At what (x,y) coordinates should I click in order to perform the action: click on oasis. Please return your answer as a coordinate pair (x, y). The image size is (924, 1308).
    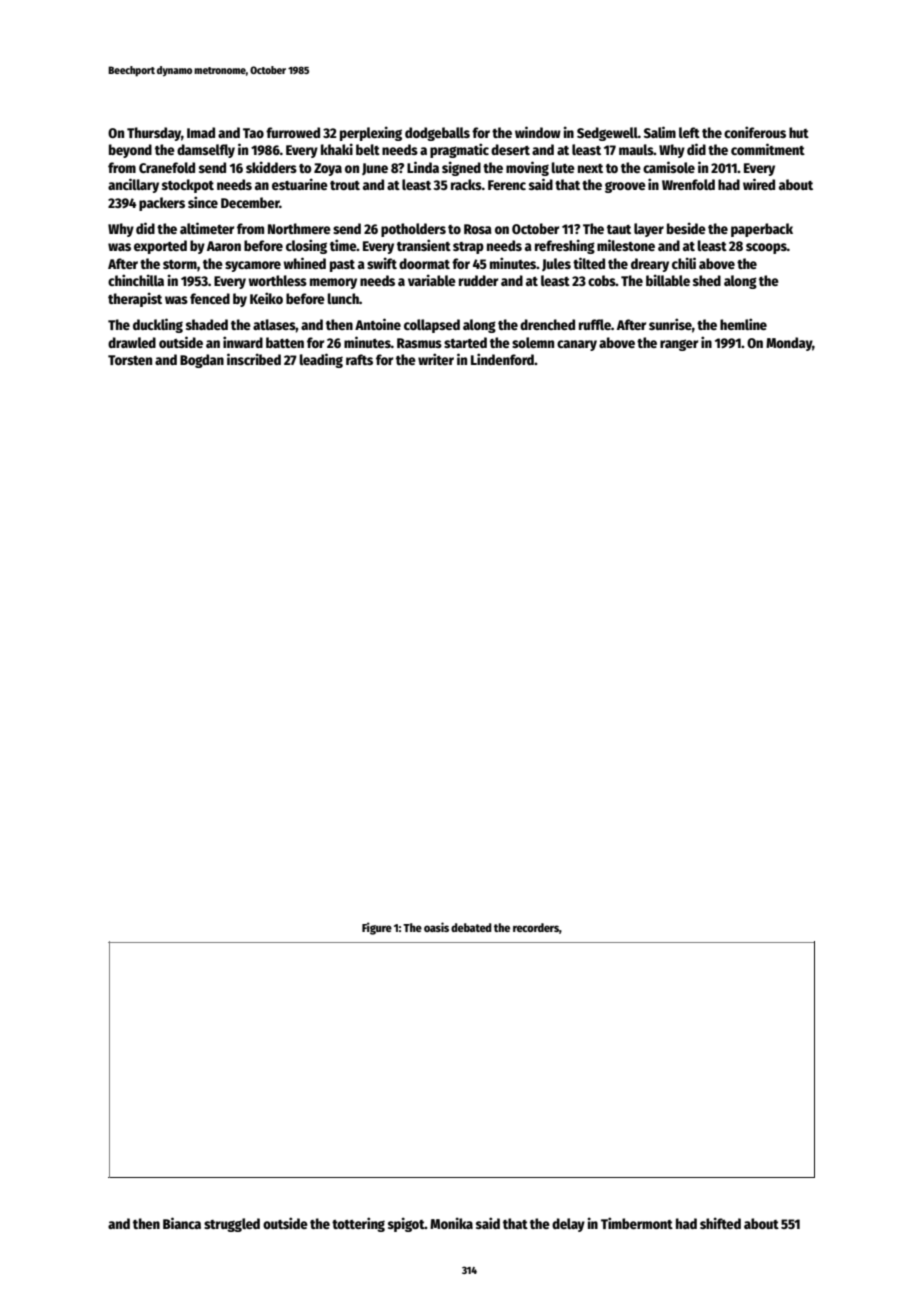
    Looking at the image, I should click on (436, 927).
